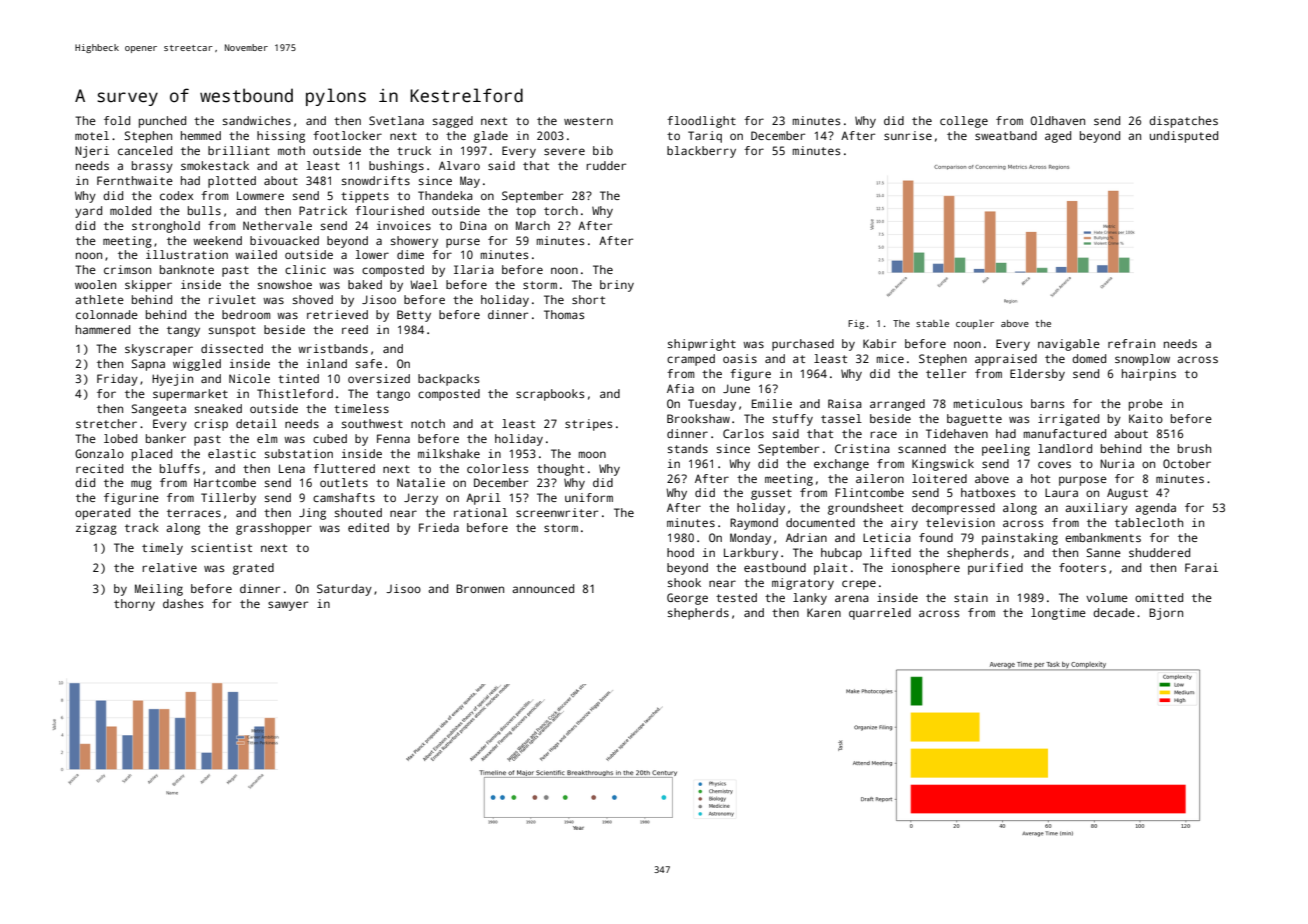  I want to click on floodlight, so click(701, 122).
